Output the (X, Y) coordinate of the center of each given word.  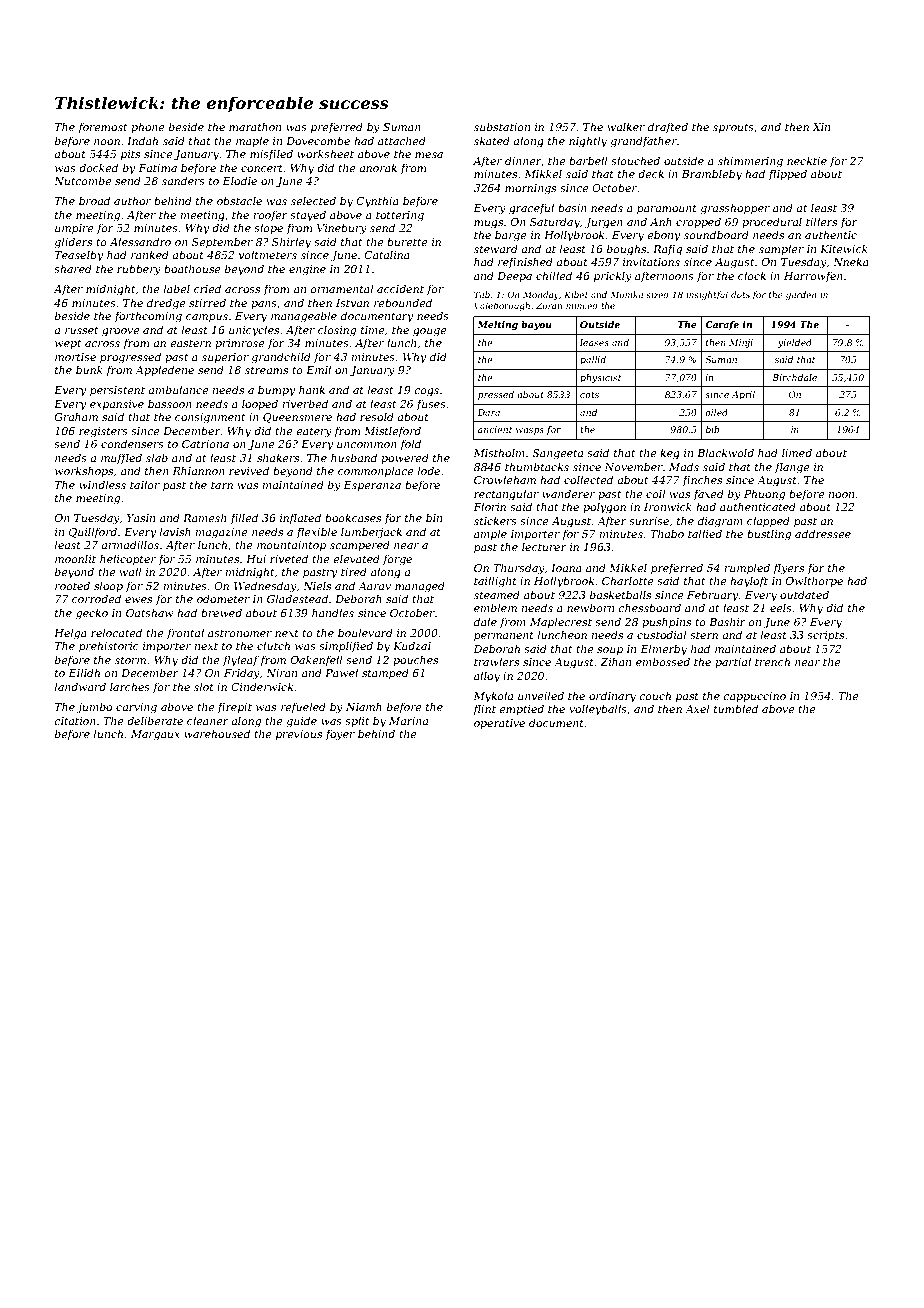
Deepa (514, 277)
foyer (340, 735)
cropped (698, 222)
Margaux (155, 735)
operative (499, 724)
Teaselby (79, 256)
